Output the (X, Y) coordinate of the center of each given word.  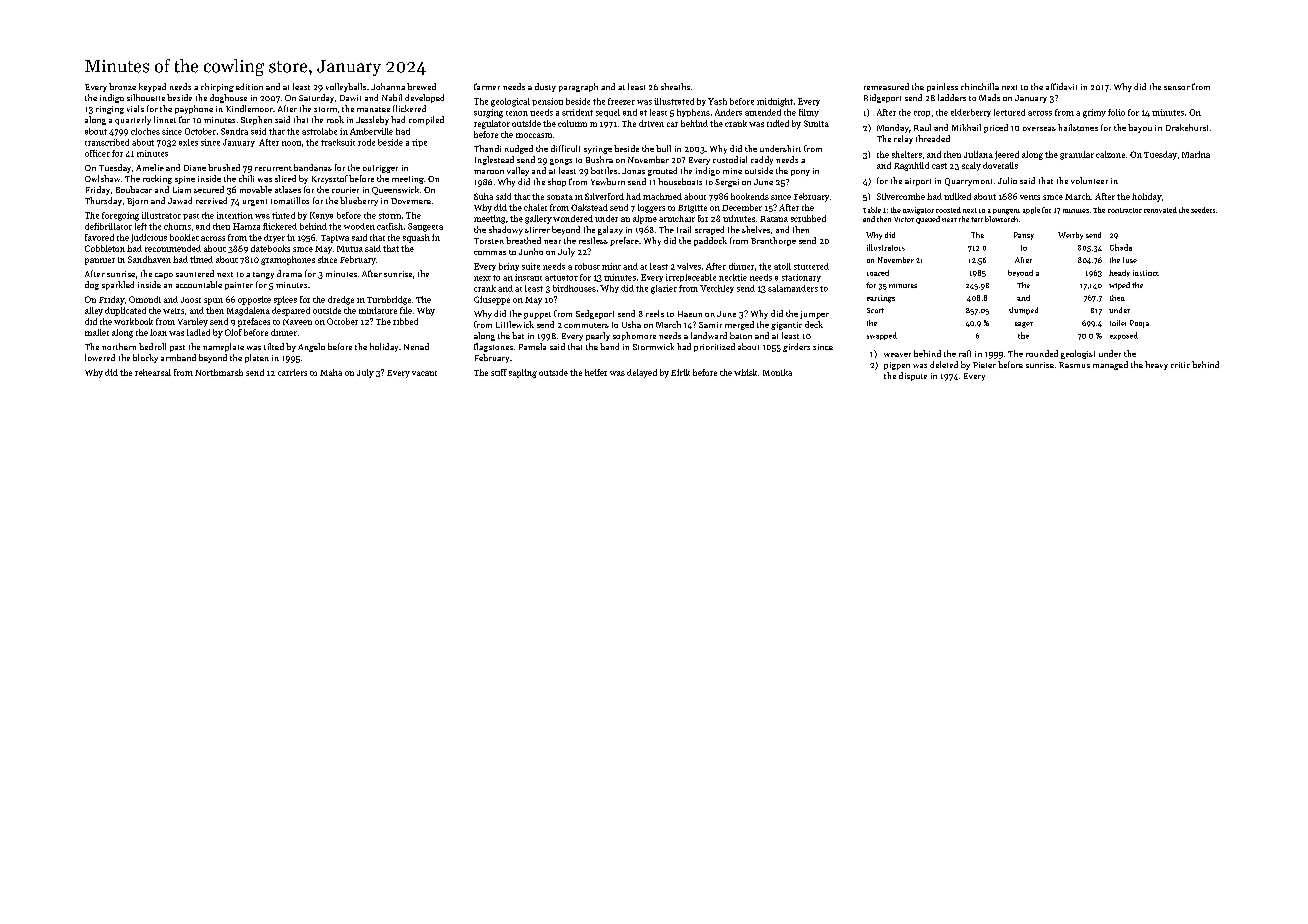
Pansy (1024, 236)
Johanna (388, 86)
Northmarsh (219, 372)
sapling (523, 373)
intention (235, 215)
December (742, 207)
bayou (1140, 128)
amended (763, 112)
